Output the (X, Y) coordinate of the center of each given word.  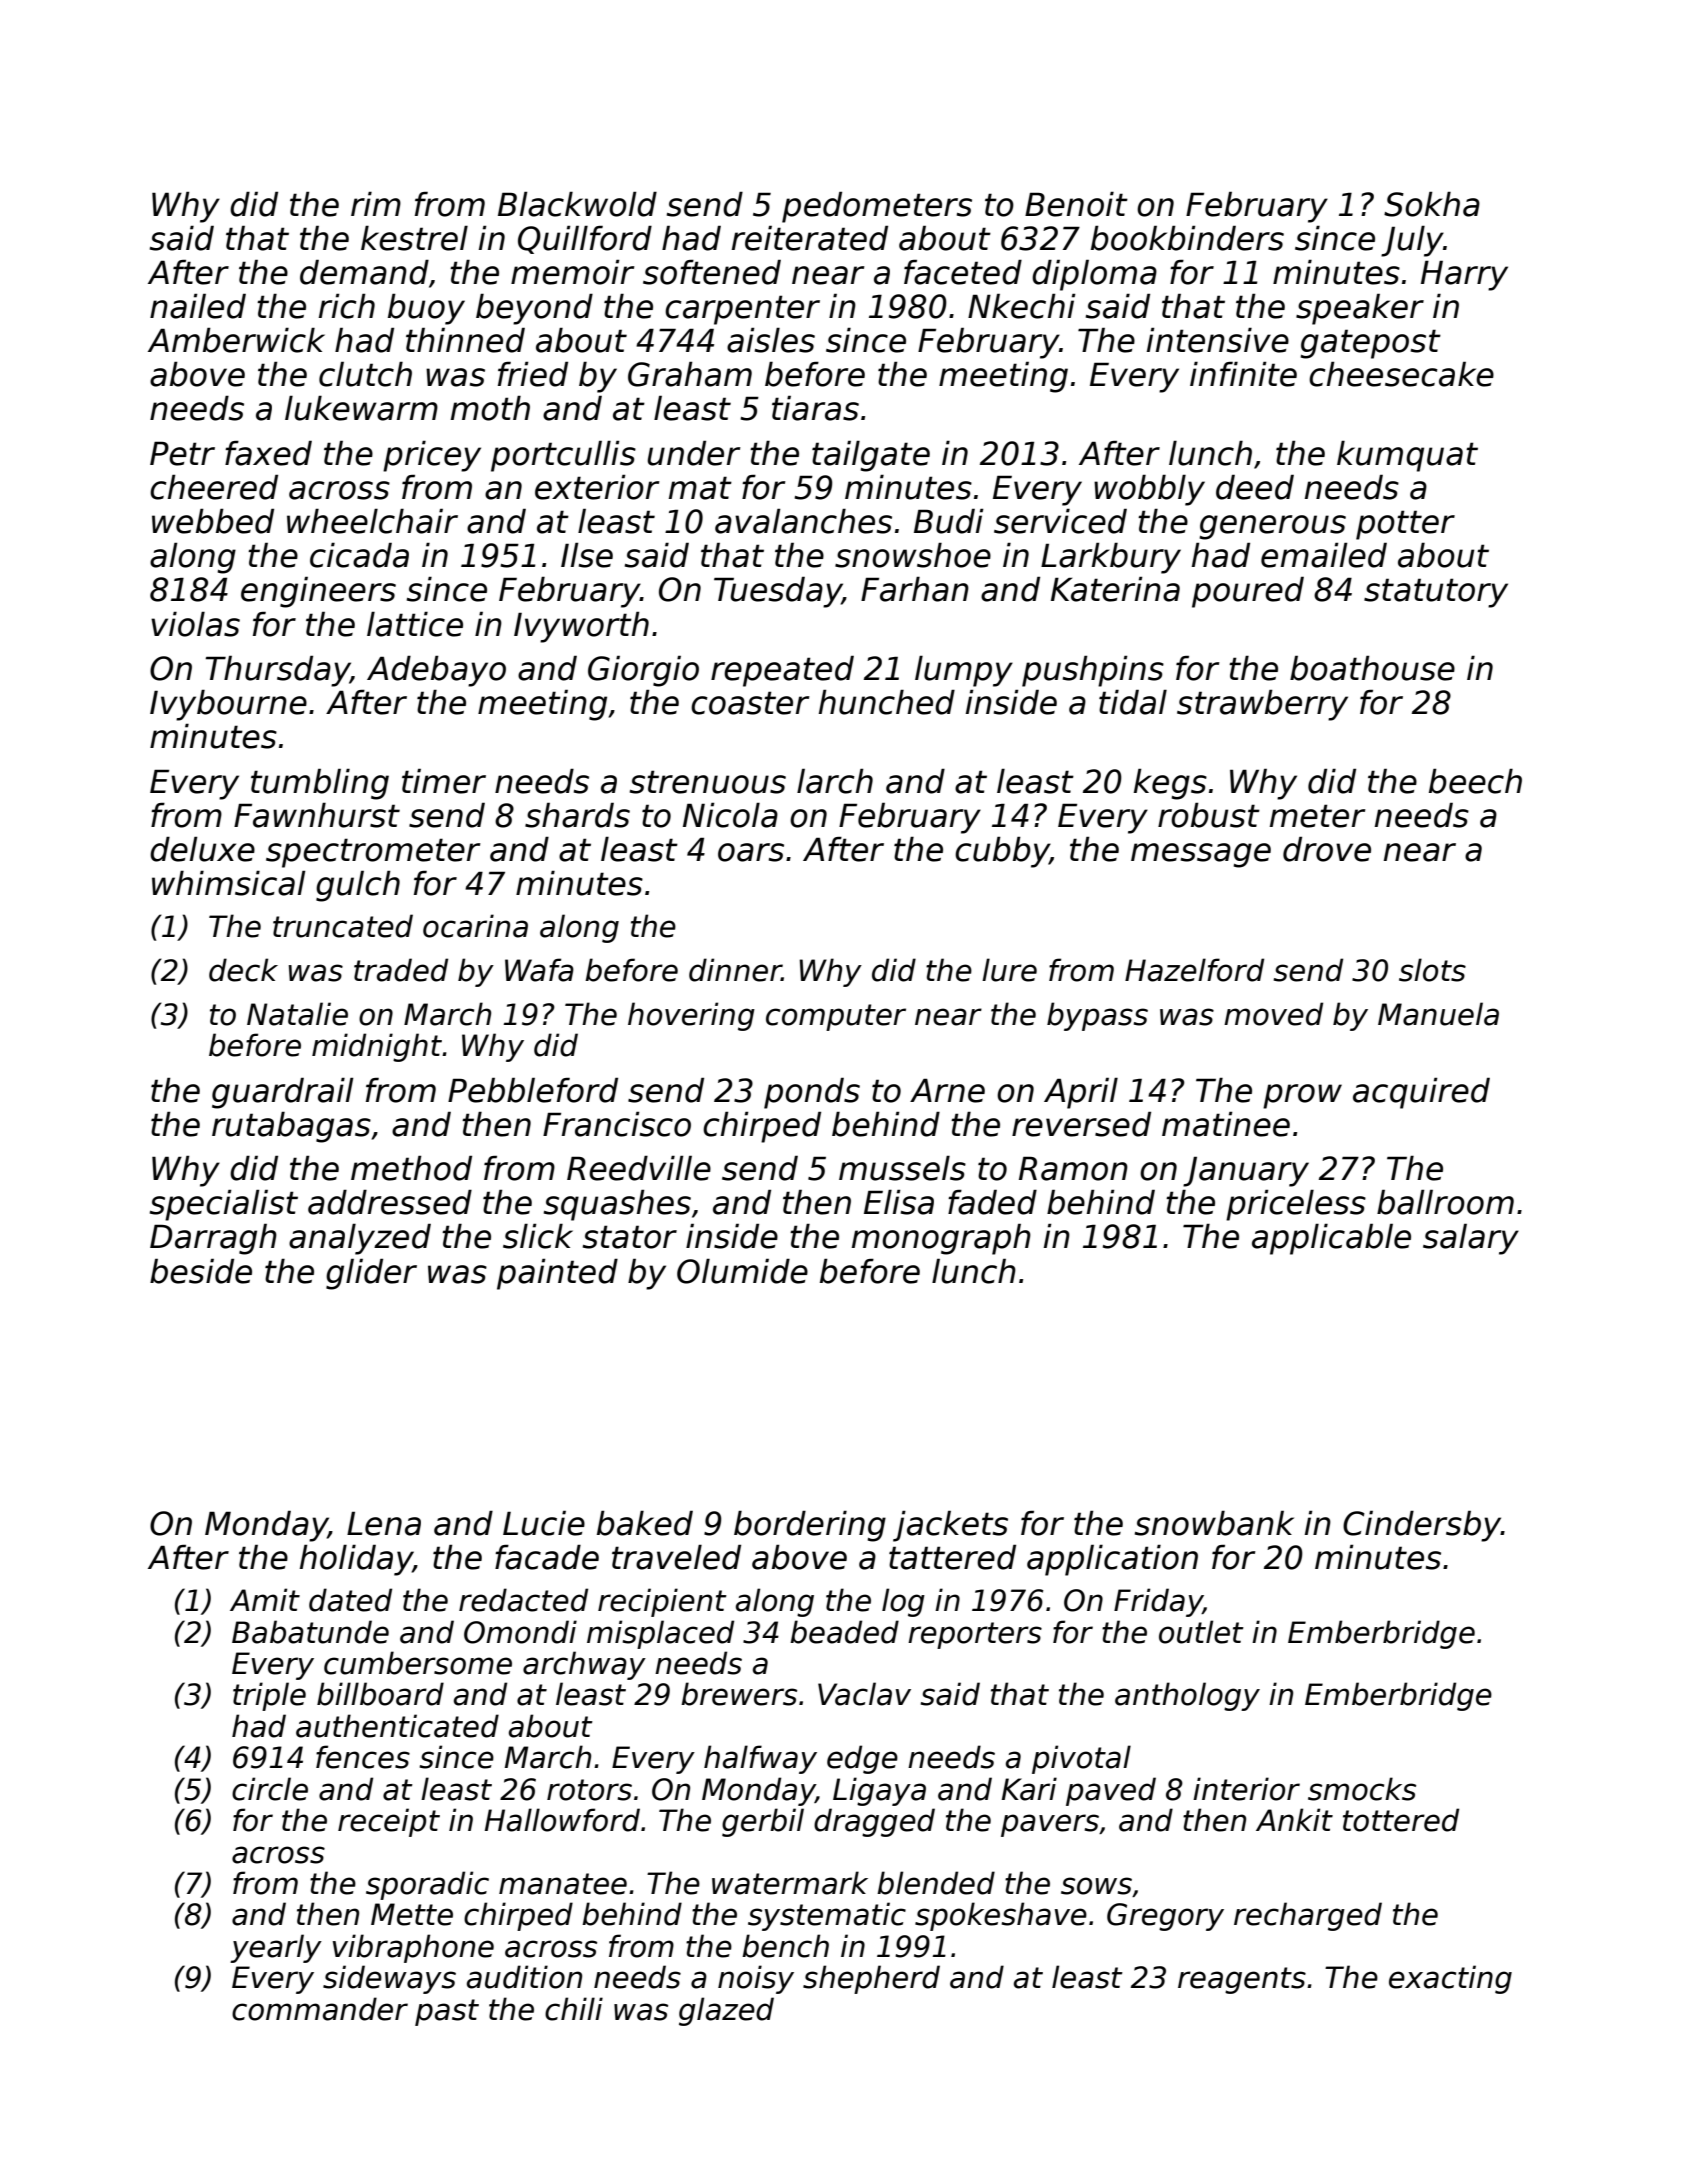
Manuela (1438, 1014)
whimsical (229, 883)
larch (835, 781)
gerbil (763, 1822)
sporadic (427, 1885)
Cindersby (1422, 1526)
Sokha (1432, 204)
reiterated (810, 238)
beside (201, 1271)
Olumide (742, 1271)
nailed (198, 306)
